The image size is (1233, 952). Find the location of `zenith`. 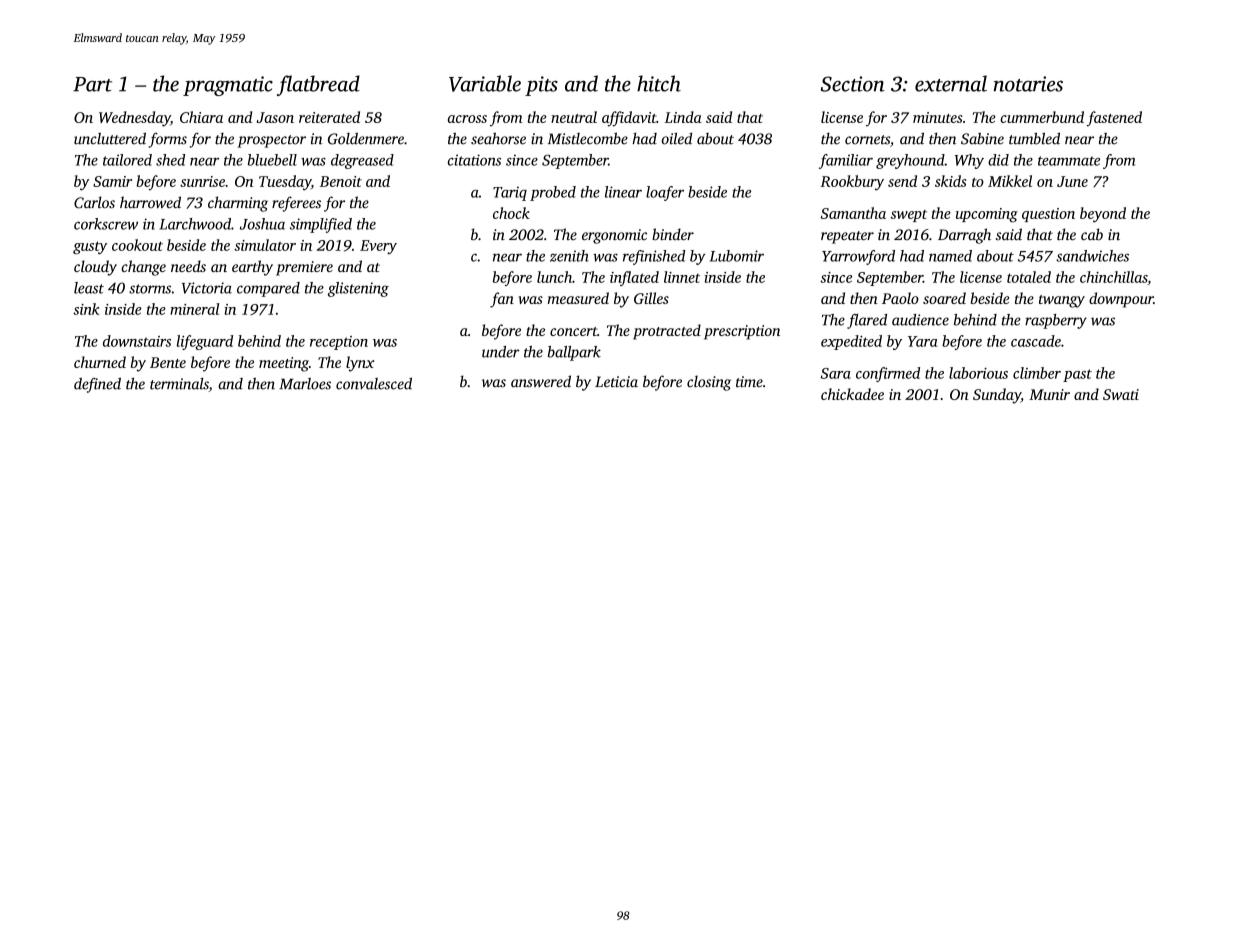

zenith is located at coordinates (569, 256).
